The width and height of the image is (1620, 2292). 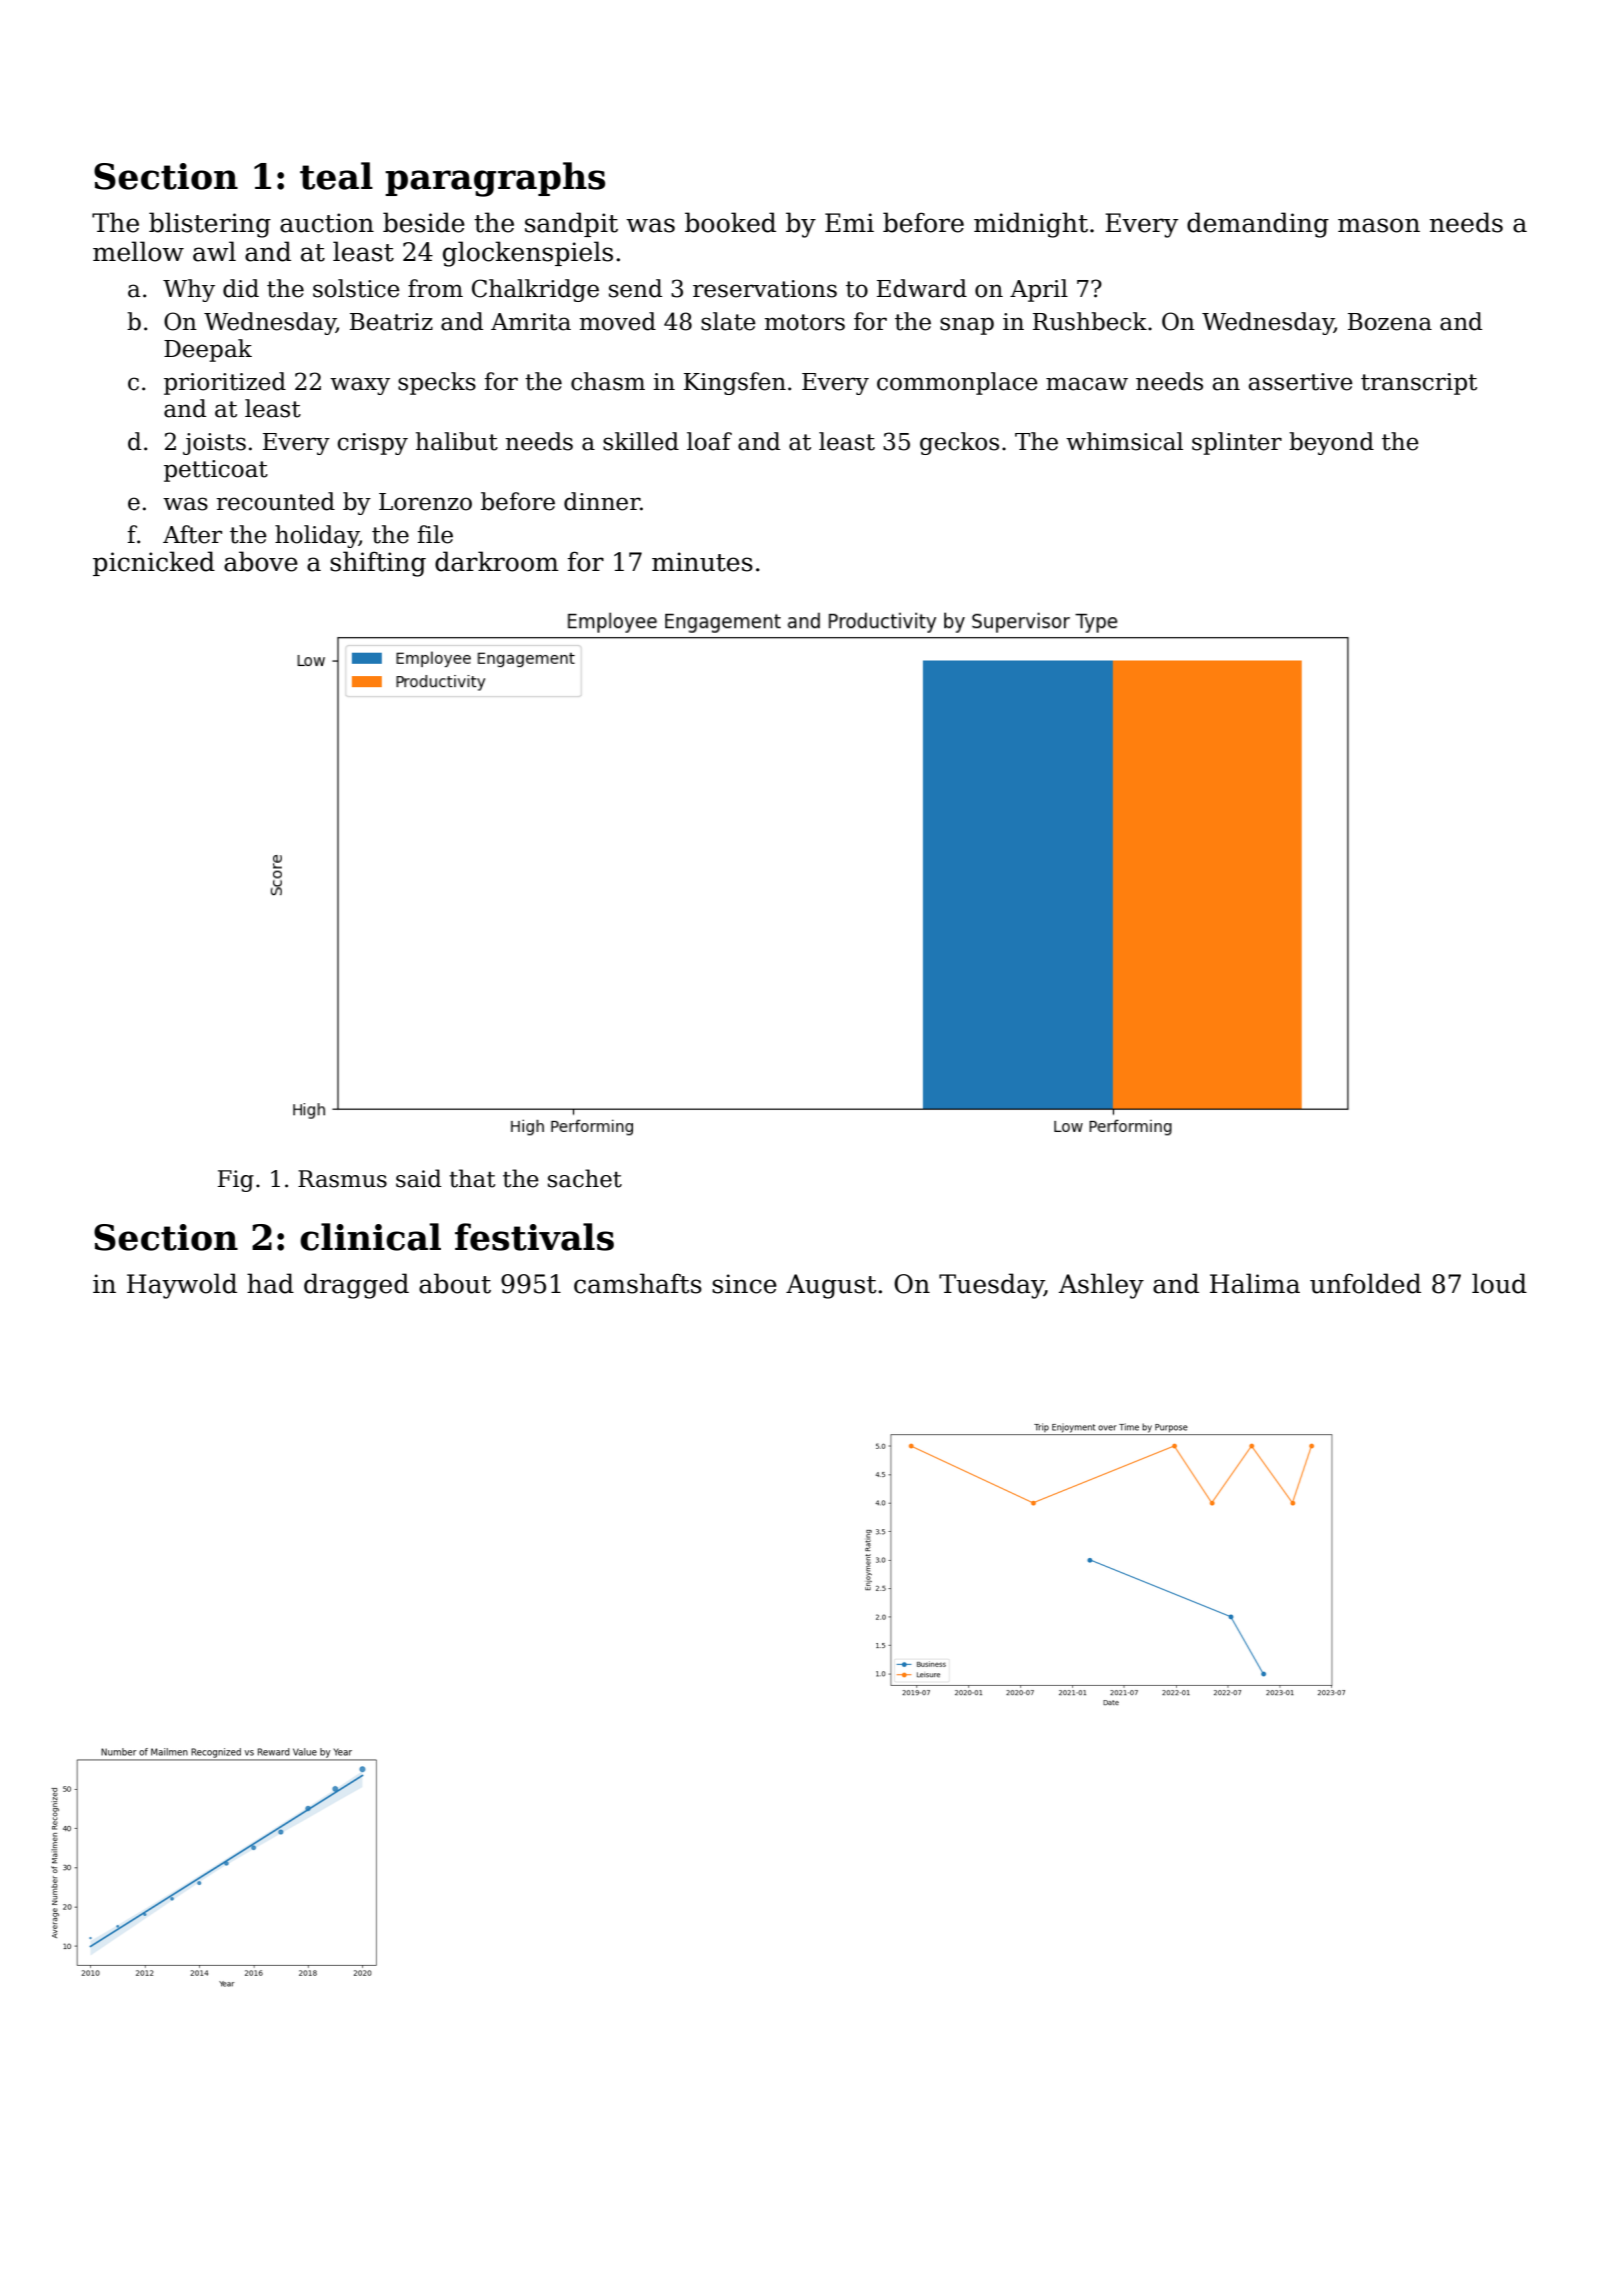 What do you see at coordinates (1237, 443) in the image?
I see `splinter` at bounding box center [1237, 443].
